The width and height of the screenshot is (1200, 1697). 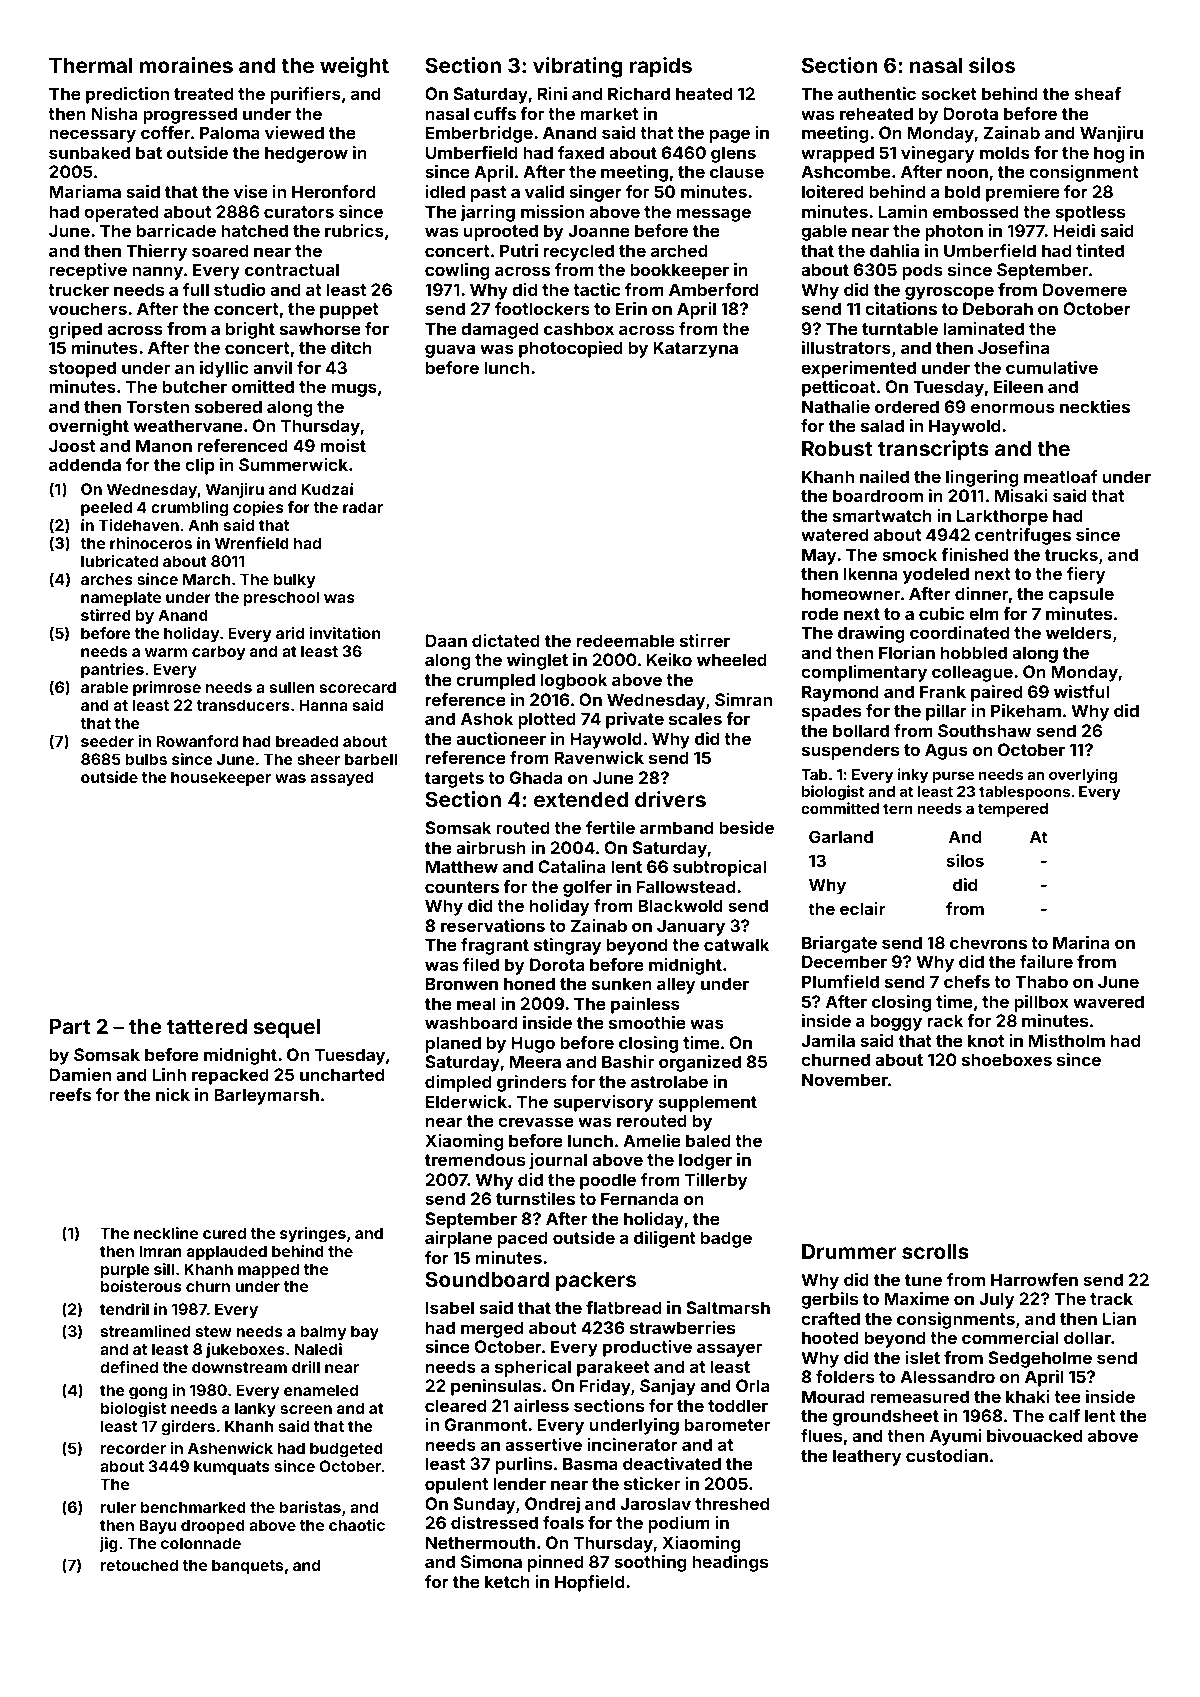 I want to click on arches, so click(x=107, y=579).
